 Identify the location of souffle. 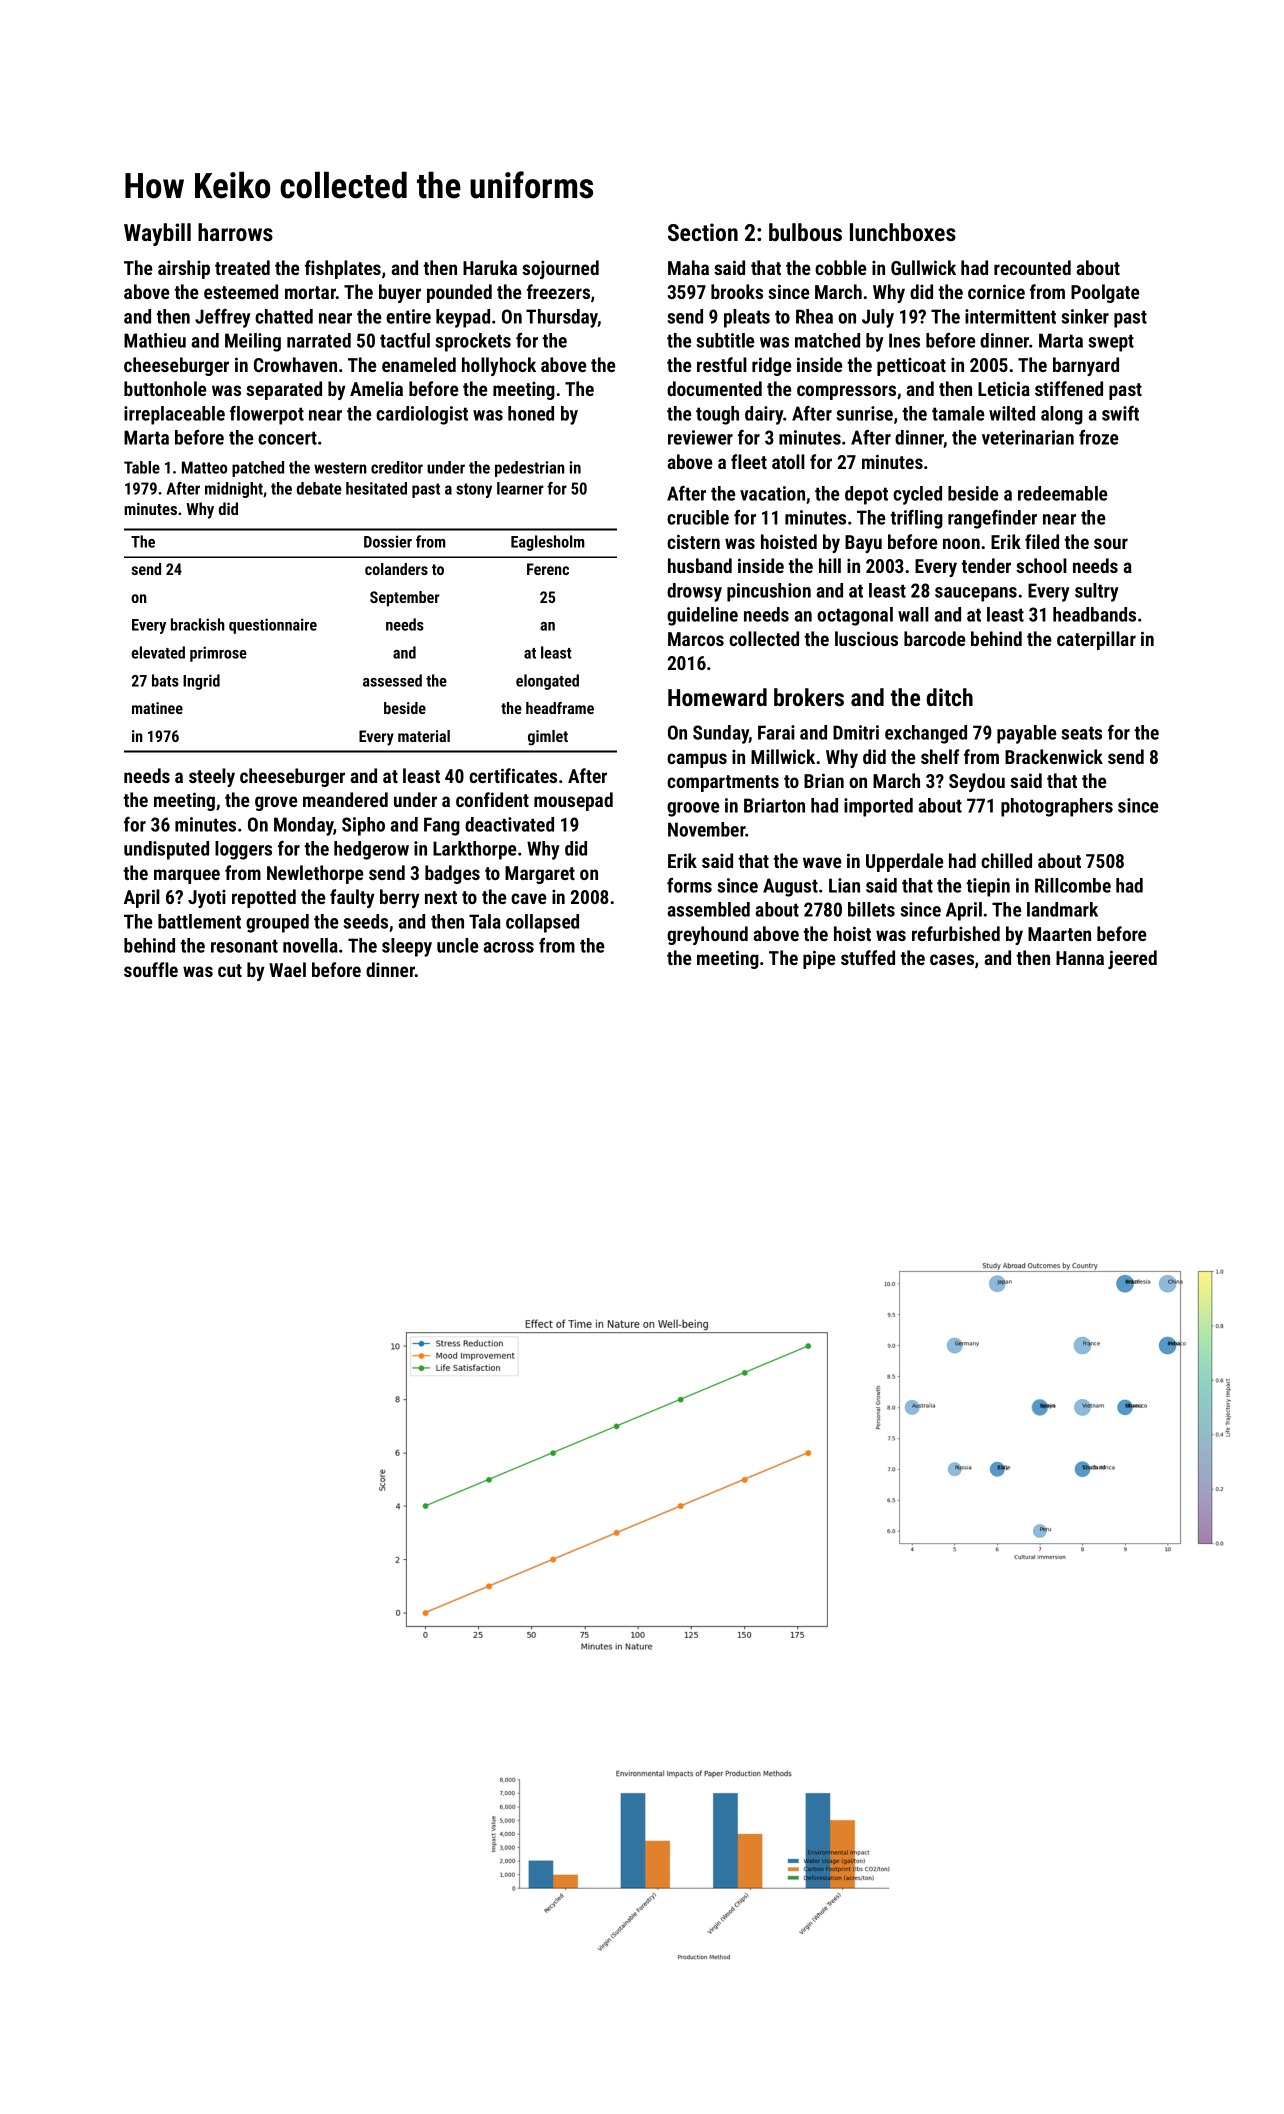
(151, 969).
